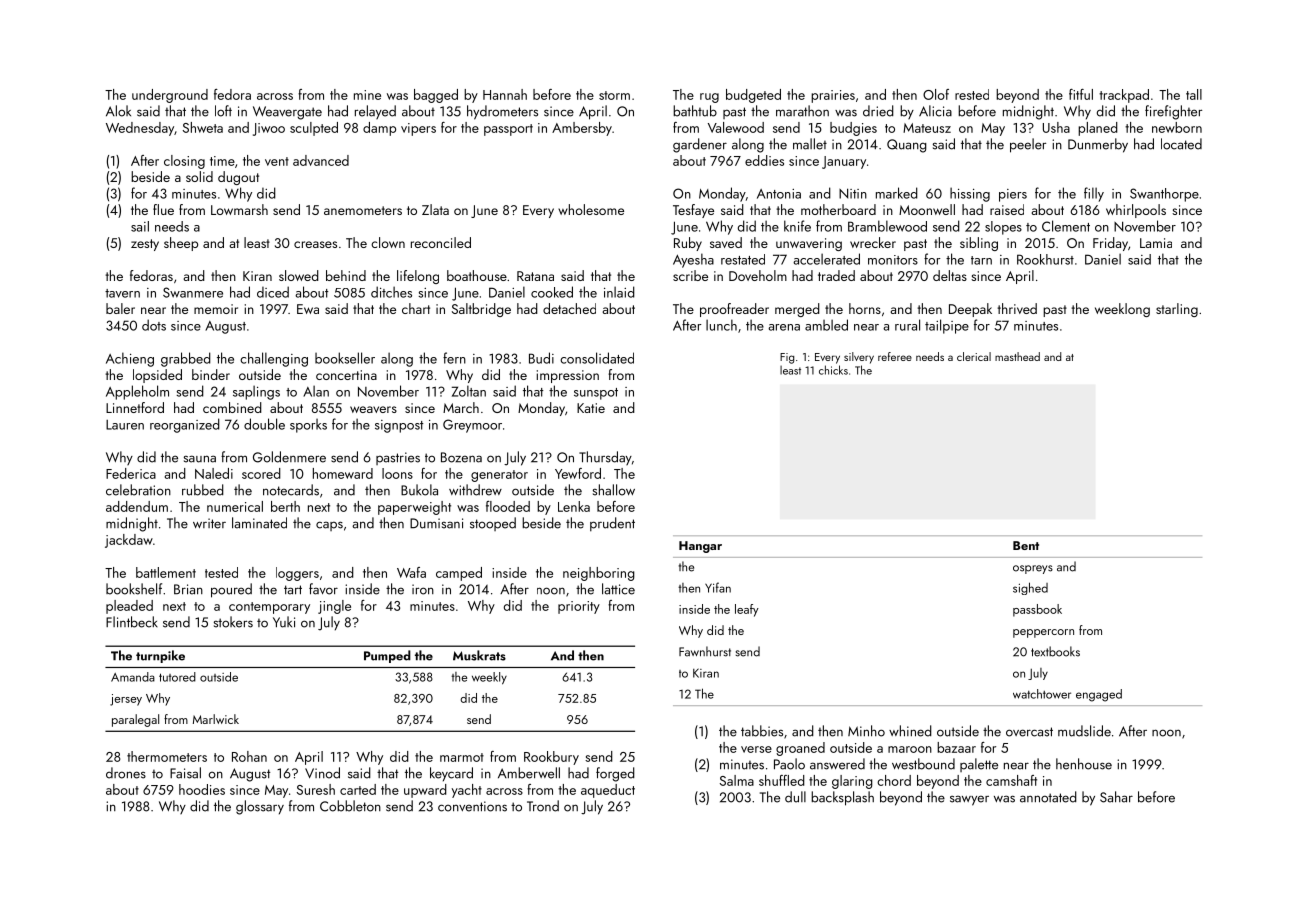 The width and height of the image is (1308, 924). What do you see at coordinates (927, 128) in the image?
I see `Mateusz` at bounding box center [927, 128].
